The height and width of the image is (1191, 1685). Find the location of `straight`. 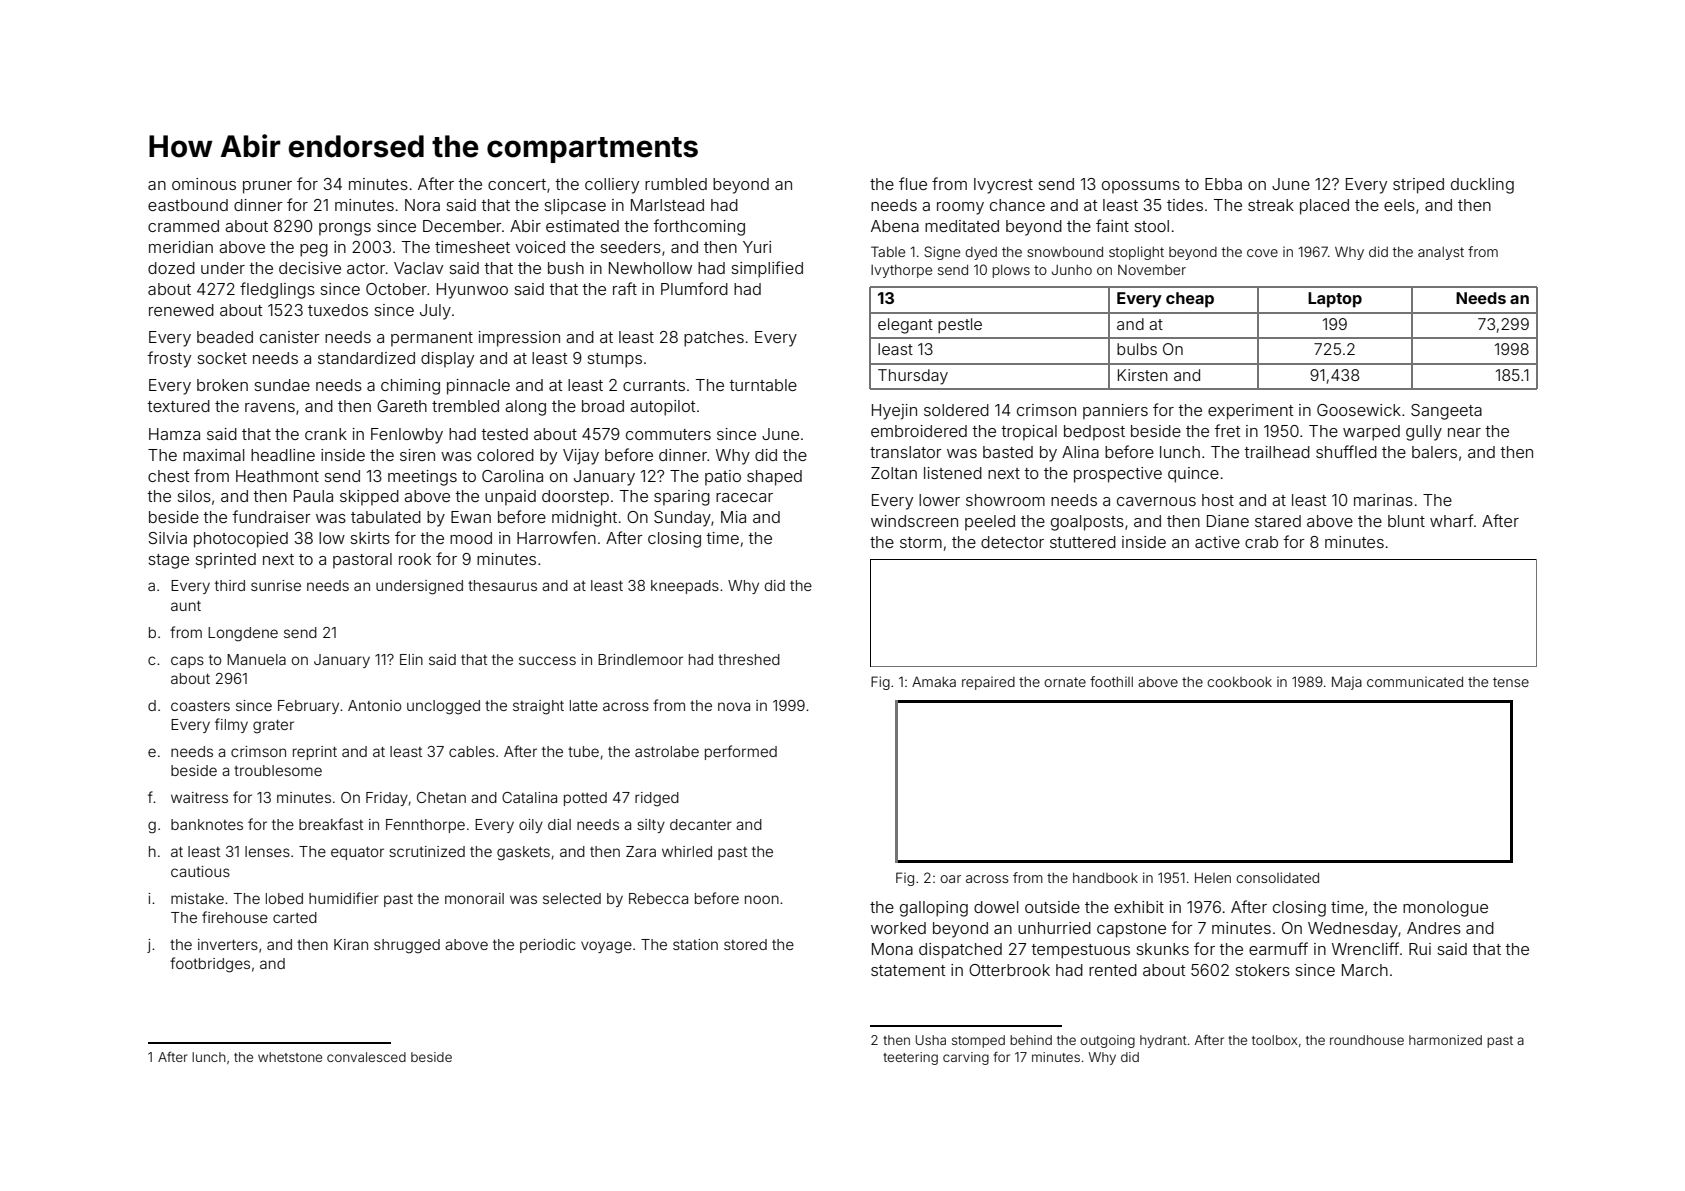

straight is located at coordinates (538, 707).
